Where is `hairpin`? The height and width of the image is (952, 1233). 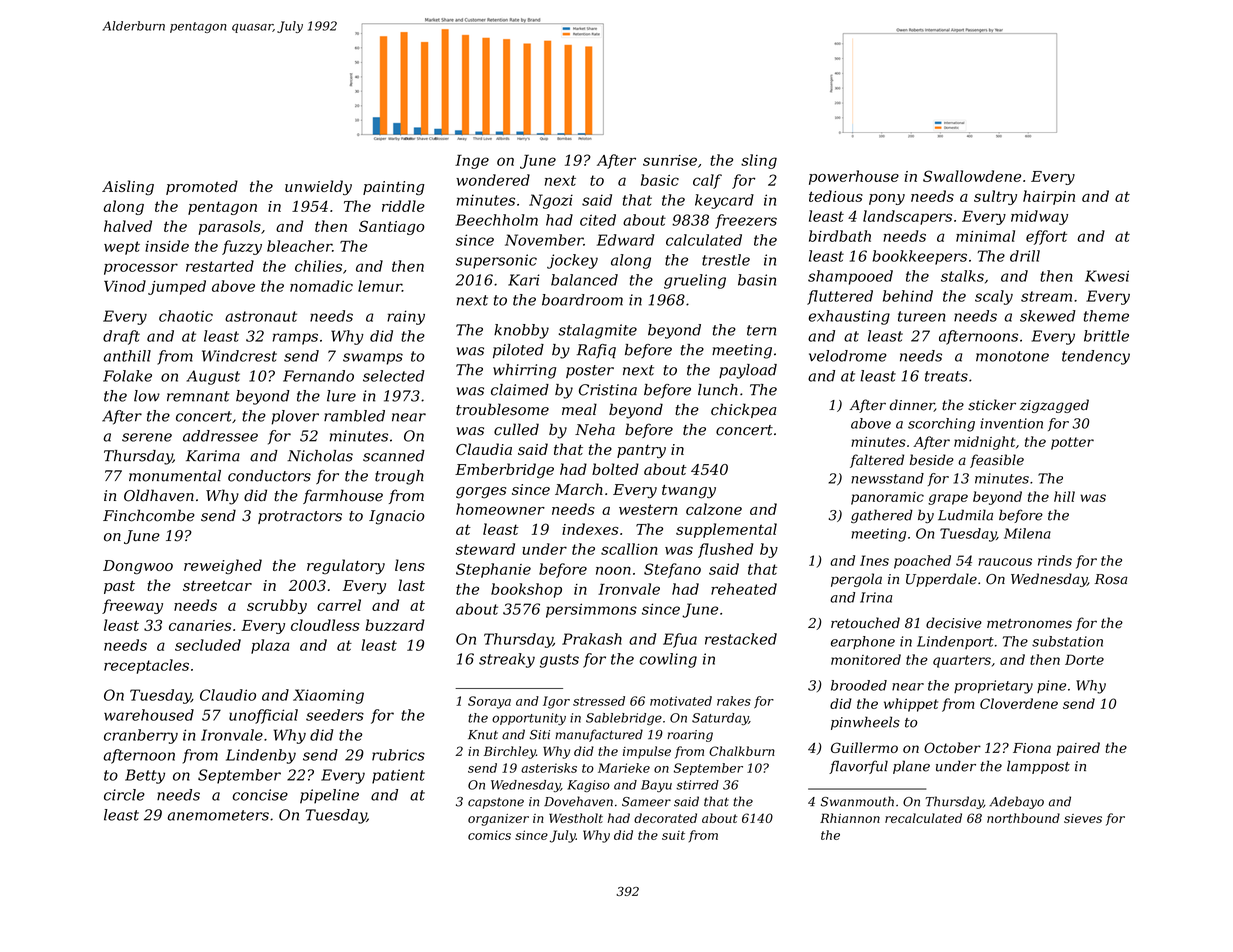
hairpin is located at coordinates (1049, 197).
